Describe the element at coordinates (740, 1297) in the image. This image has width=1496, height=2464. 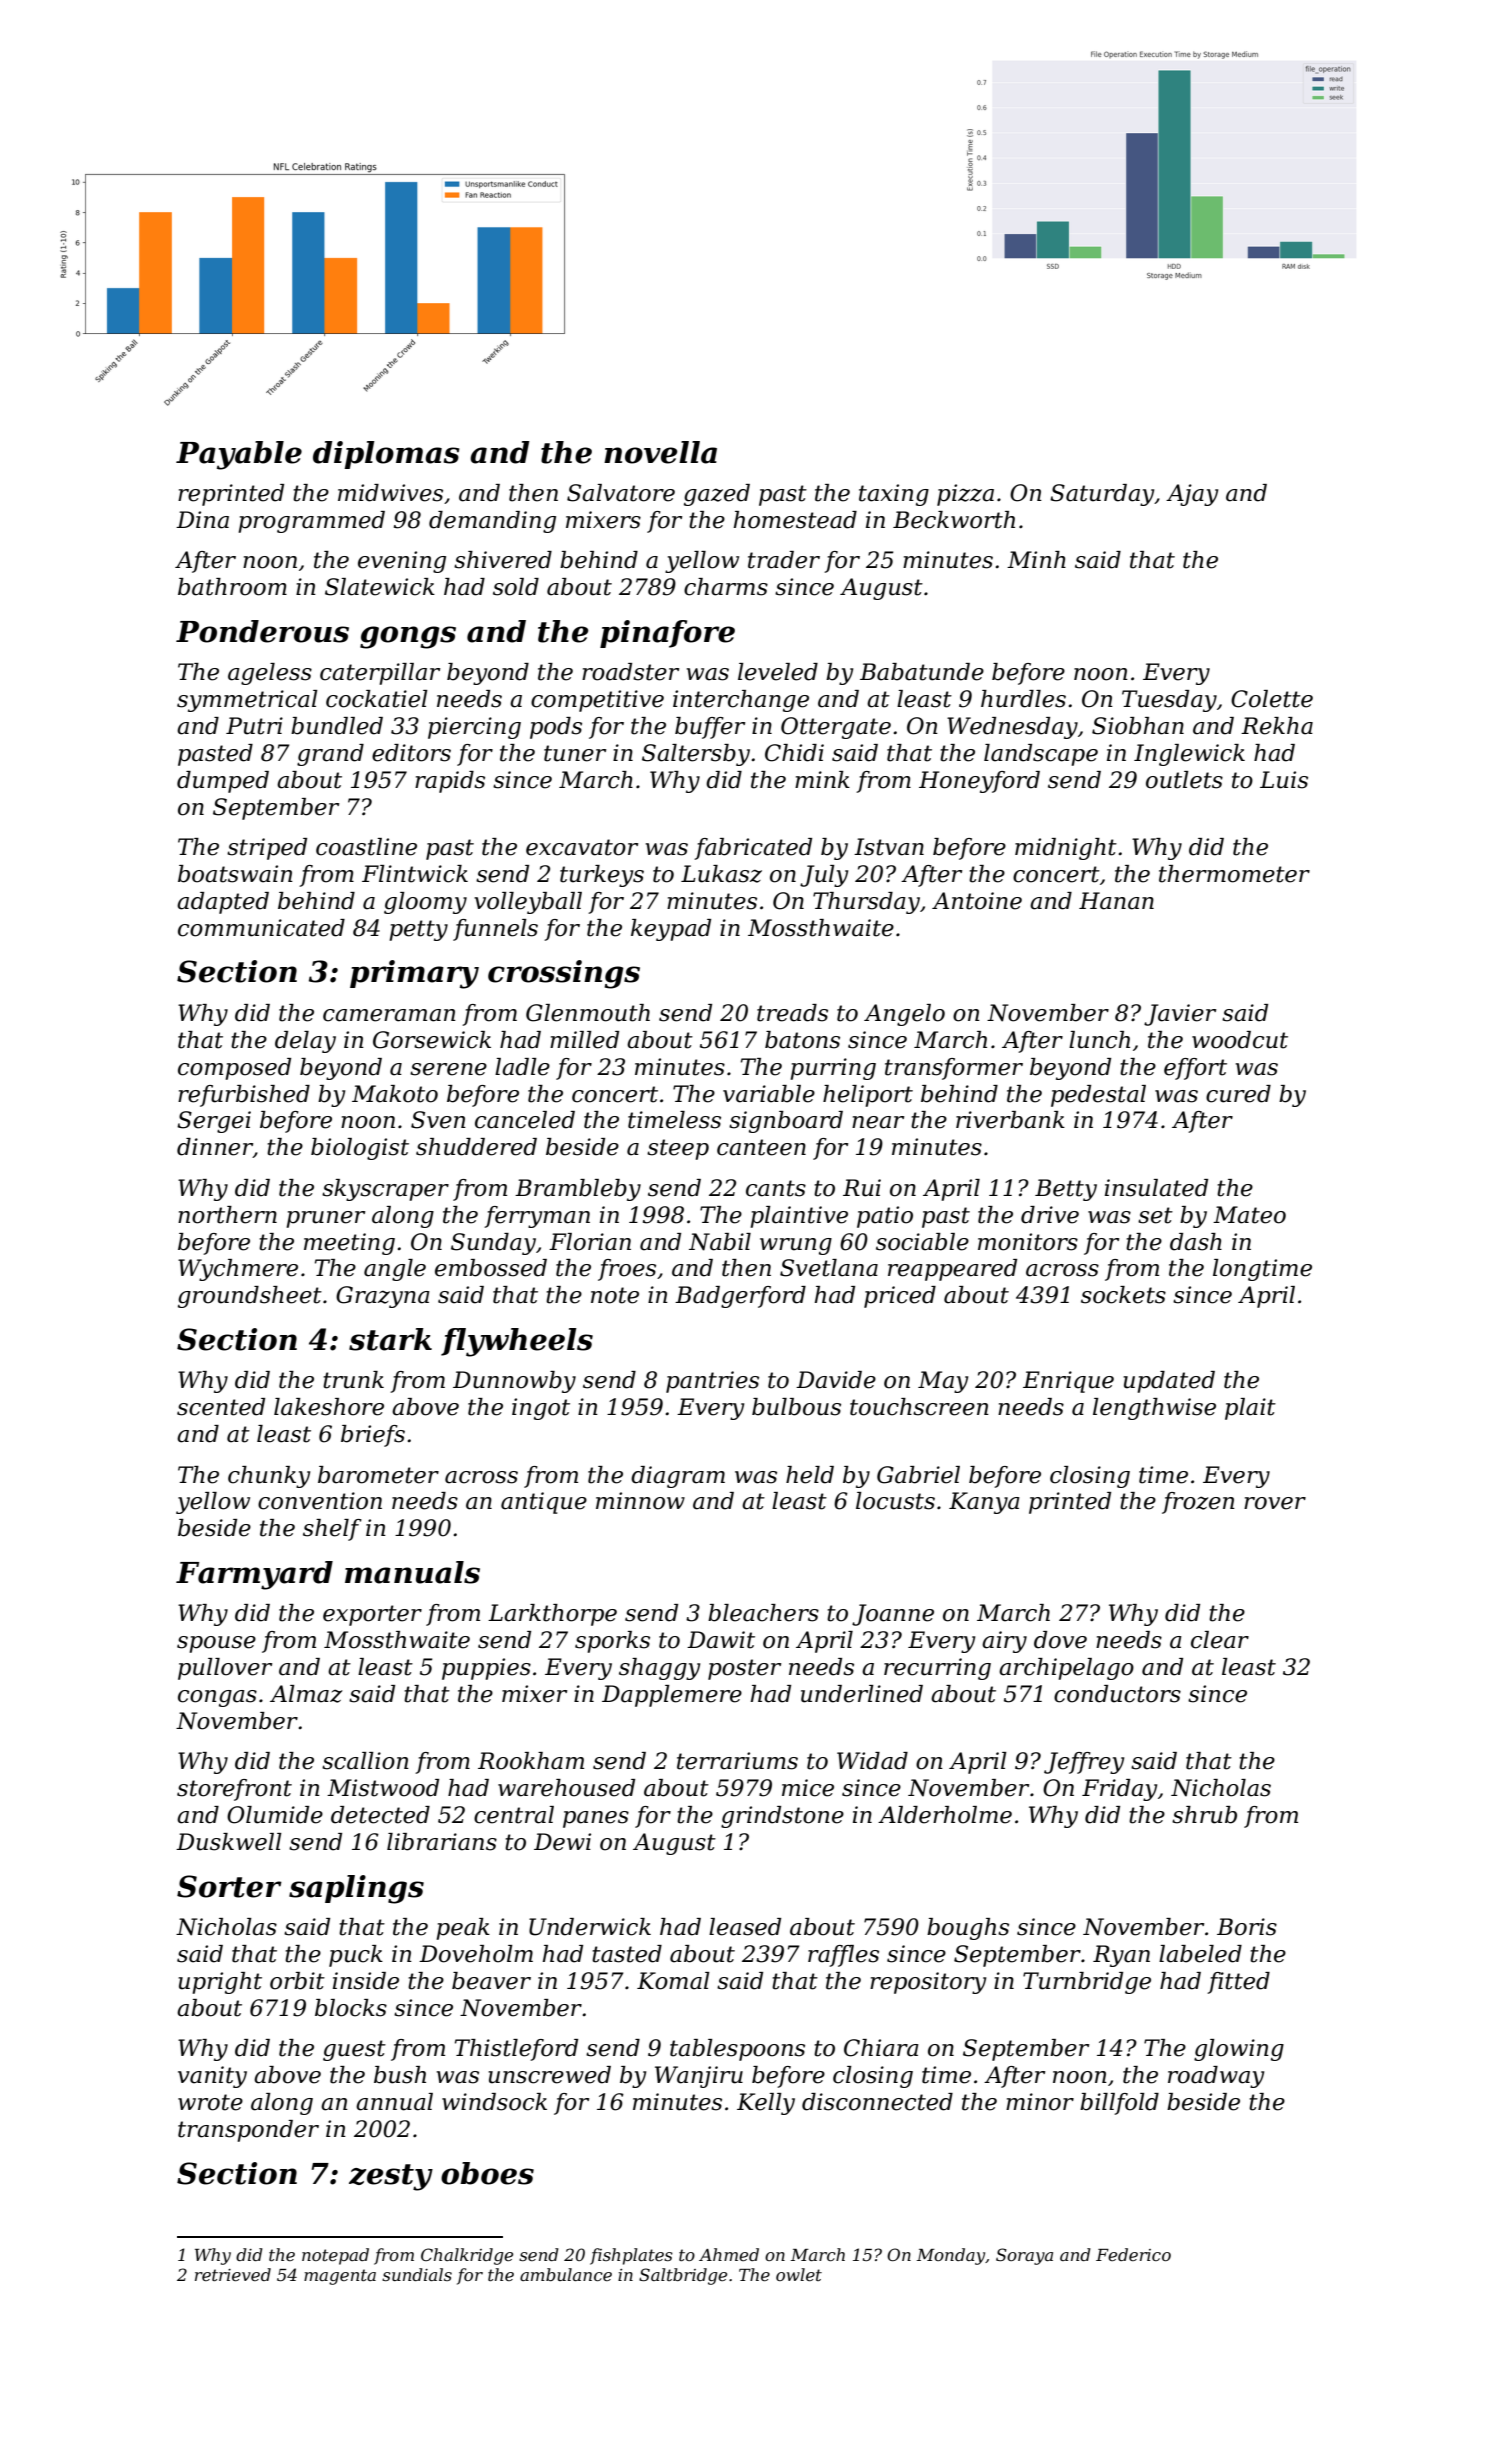
I see `Badgerford` at that location.
